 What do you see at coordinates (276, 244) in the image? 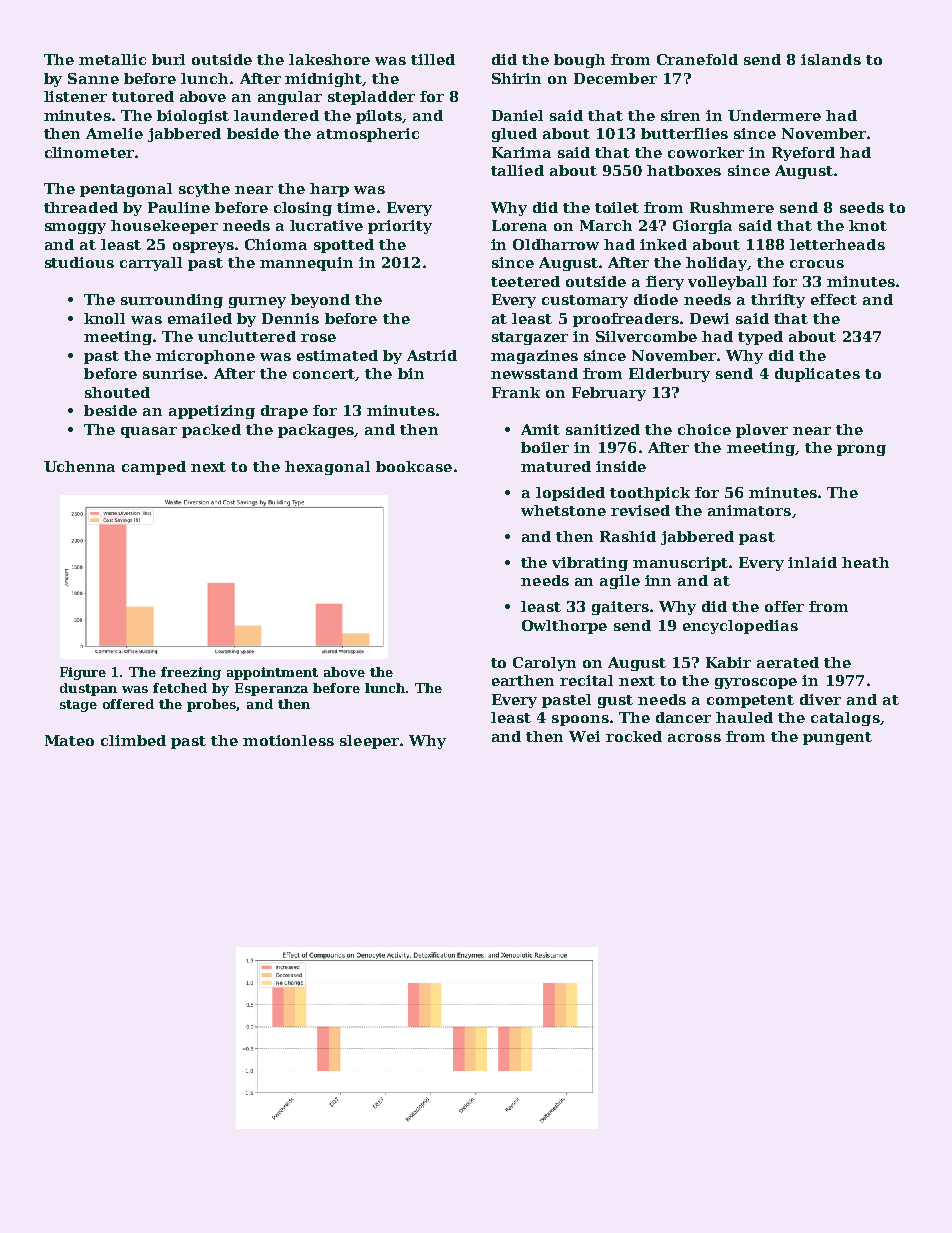
I see `Chioma` at bounding box center [276, 244].
